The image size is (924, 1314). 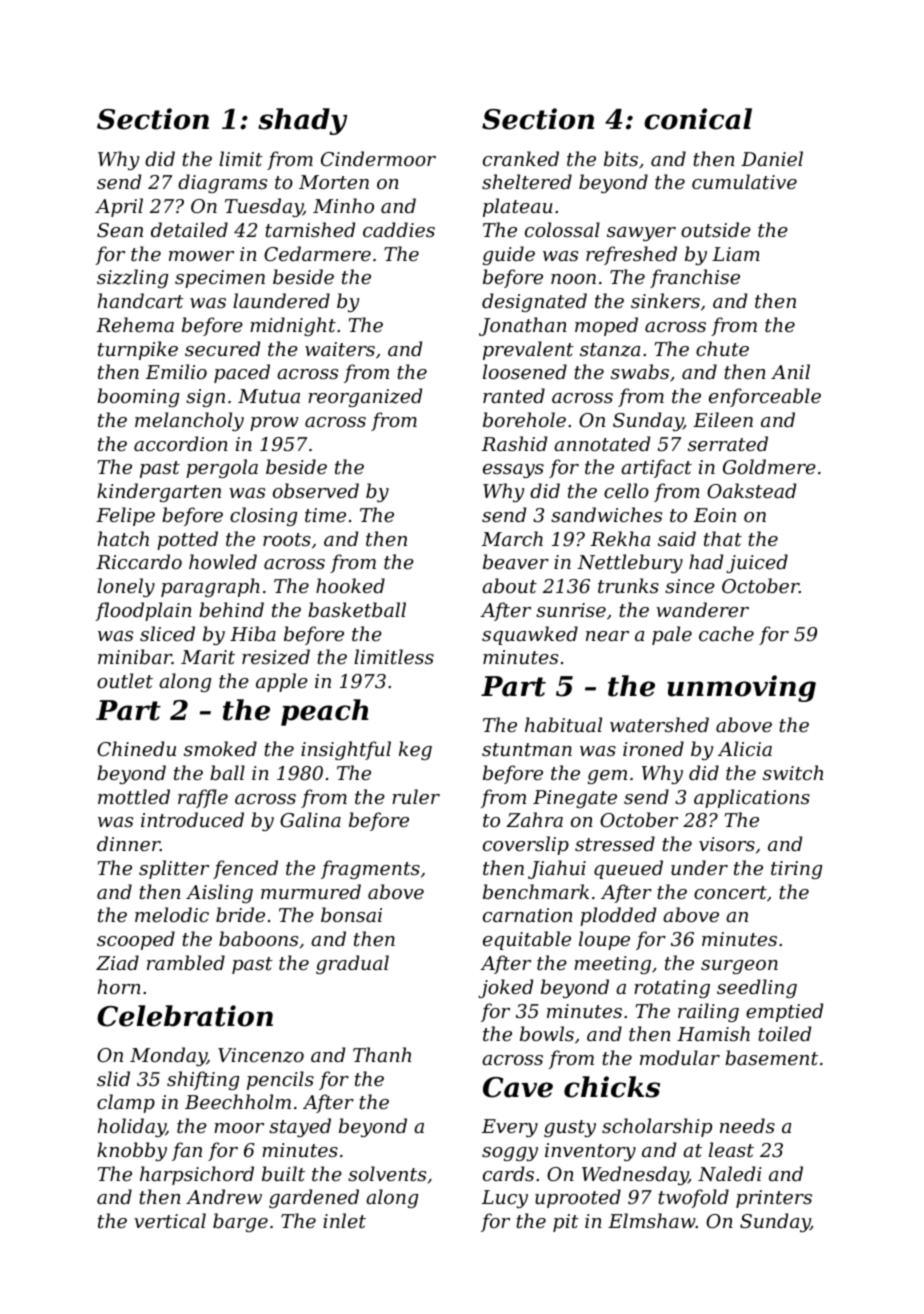 I want to click on Goldmere, so click(x=769, y=466).
